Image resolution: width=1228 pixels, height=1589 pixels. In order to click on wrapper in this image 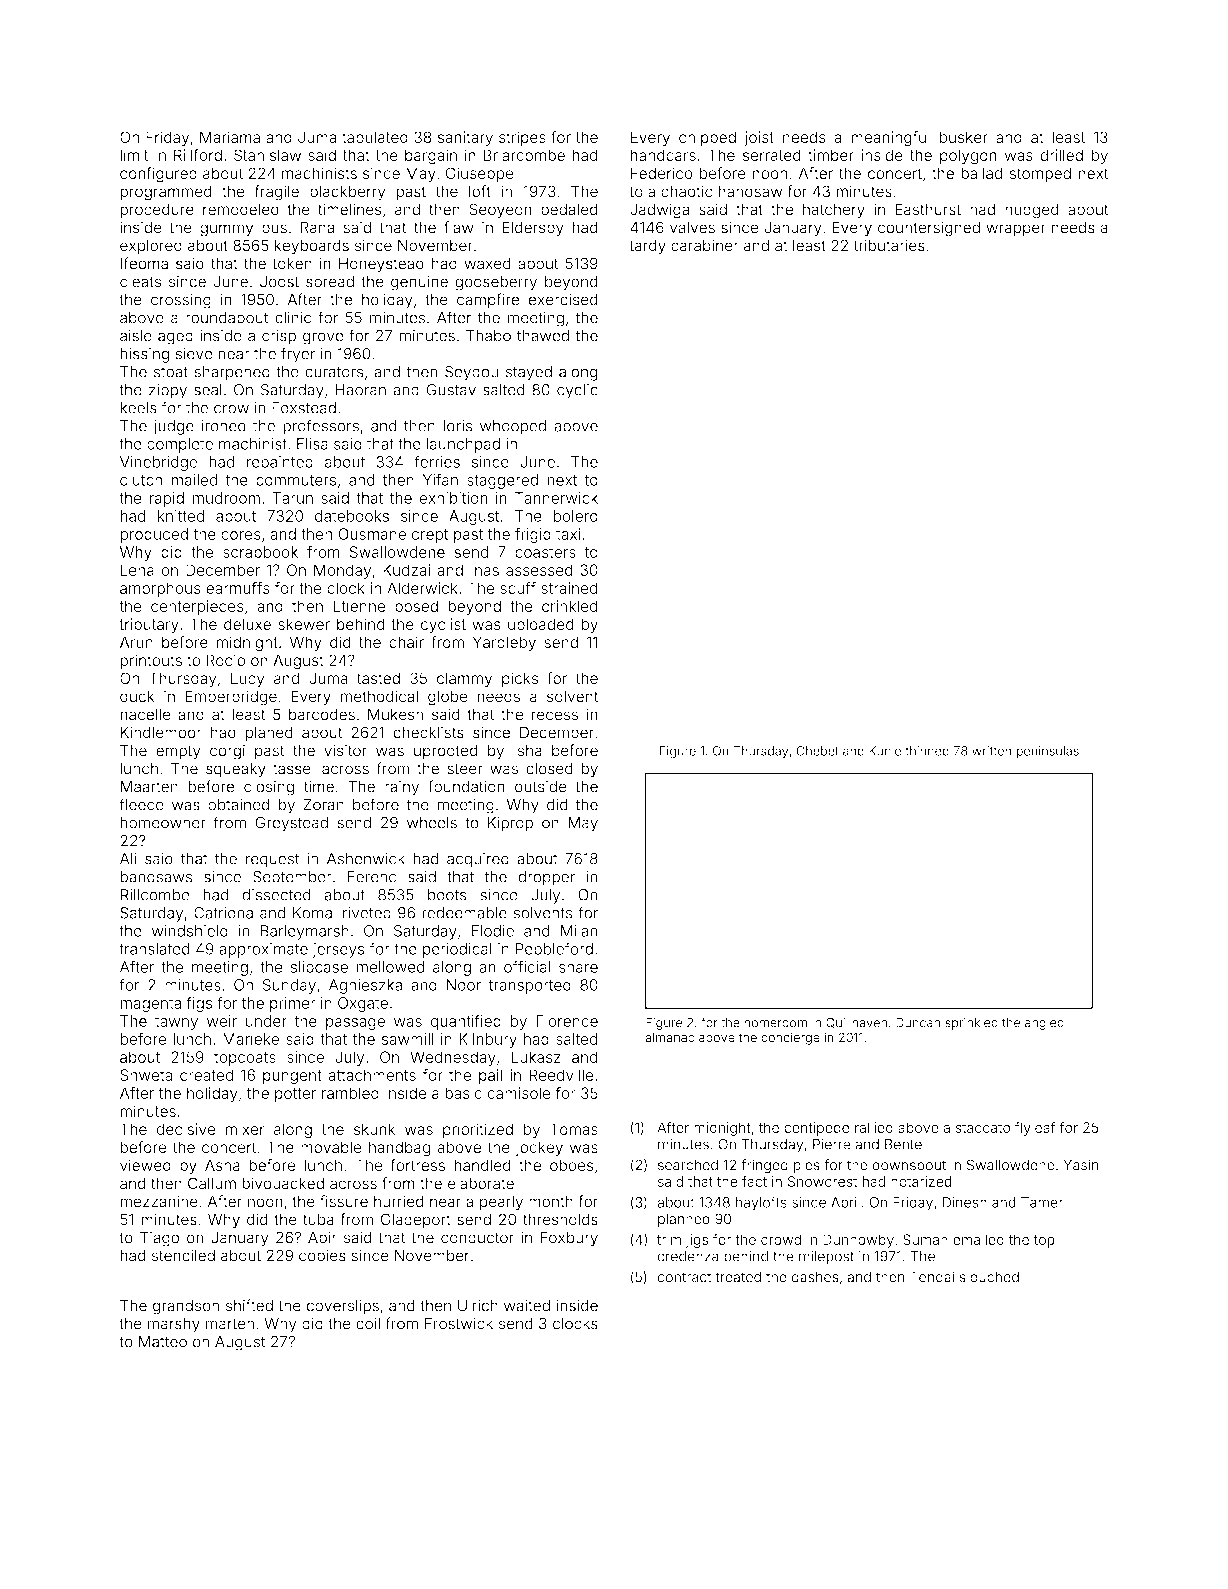, I will do `click(1016, 230)`.
